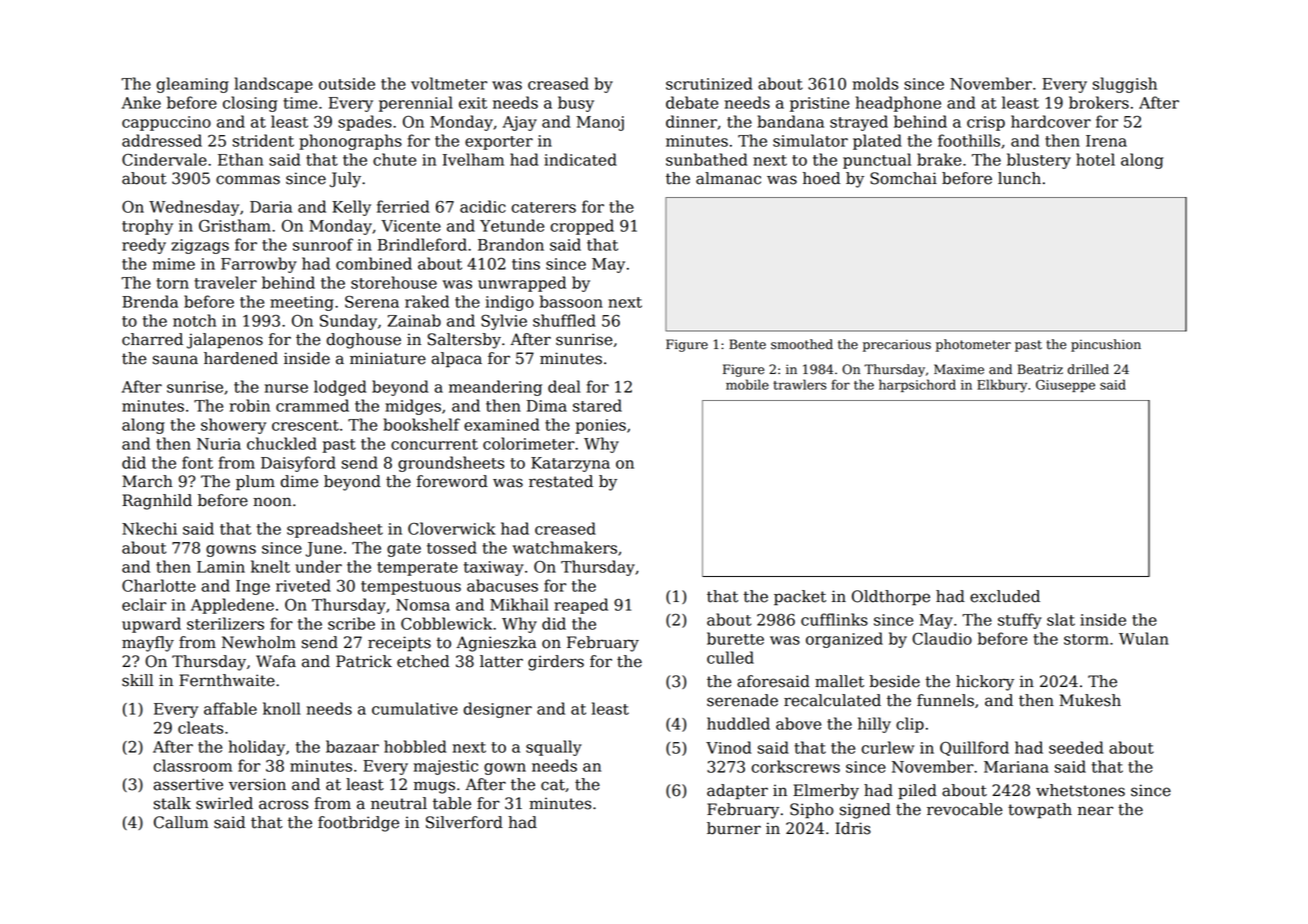  Describe the element at coordinates (600, 426) in the image. I see `ponies` at that location.
